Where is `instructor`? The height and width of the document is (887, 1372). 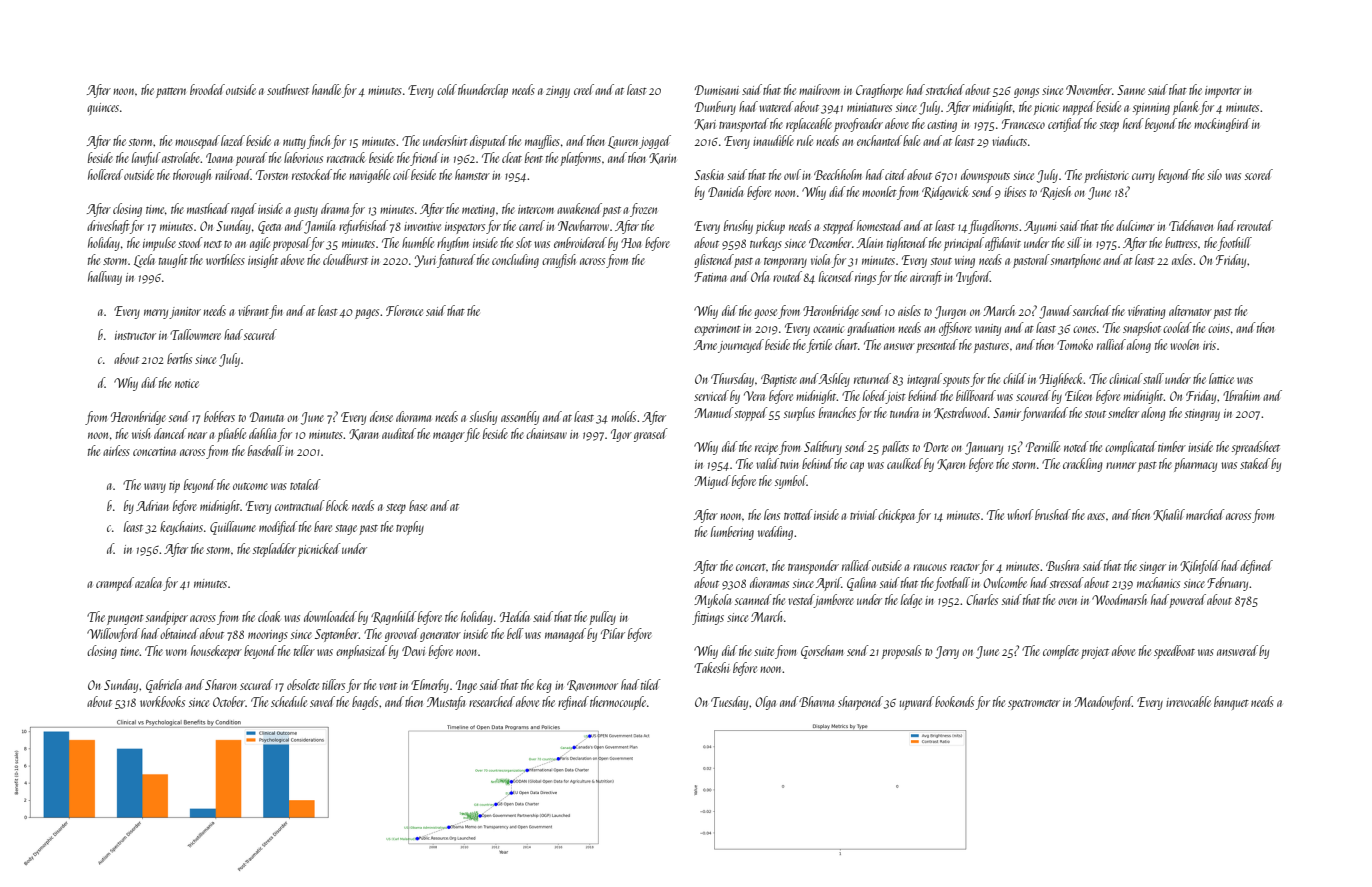 instructor is located at coordinates (135, 335).
